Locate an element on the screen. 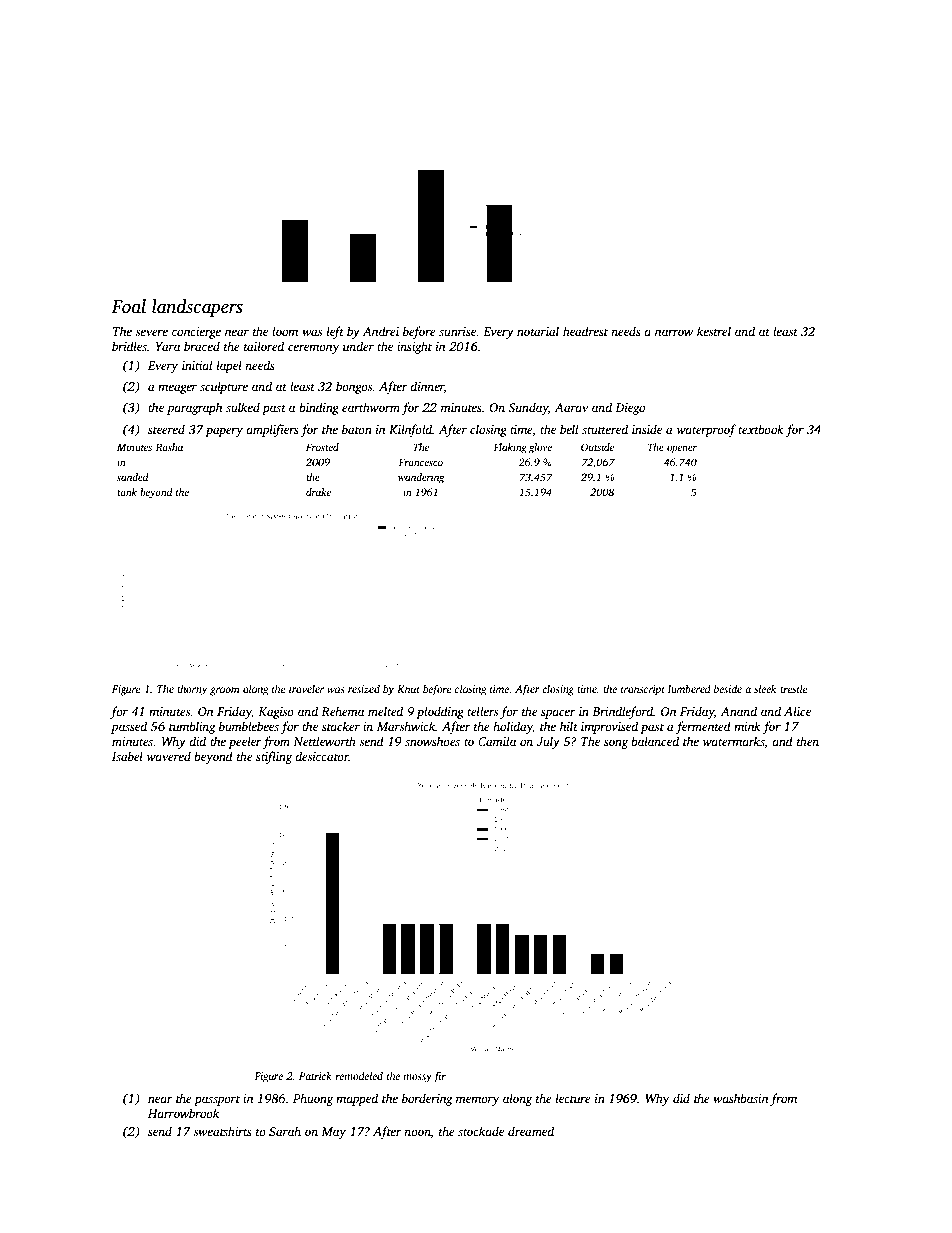 This screenshot has height=1233, width=952. washbasin is located at coordinates (740, 1098).
